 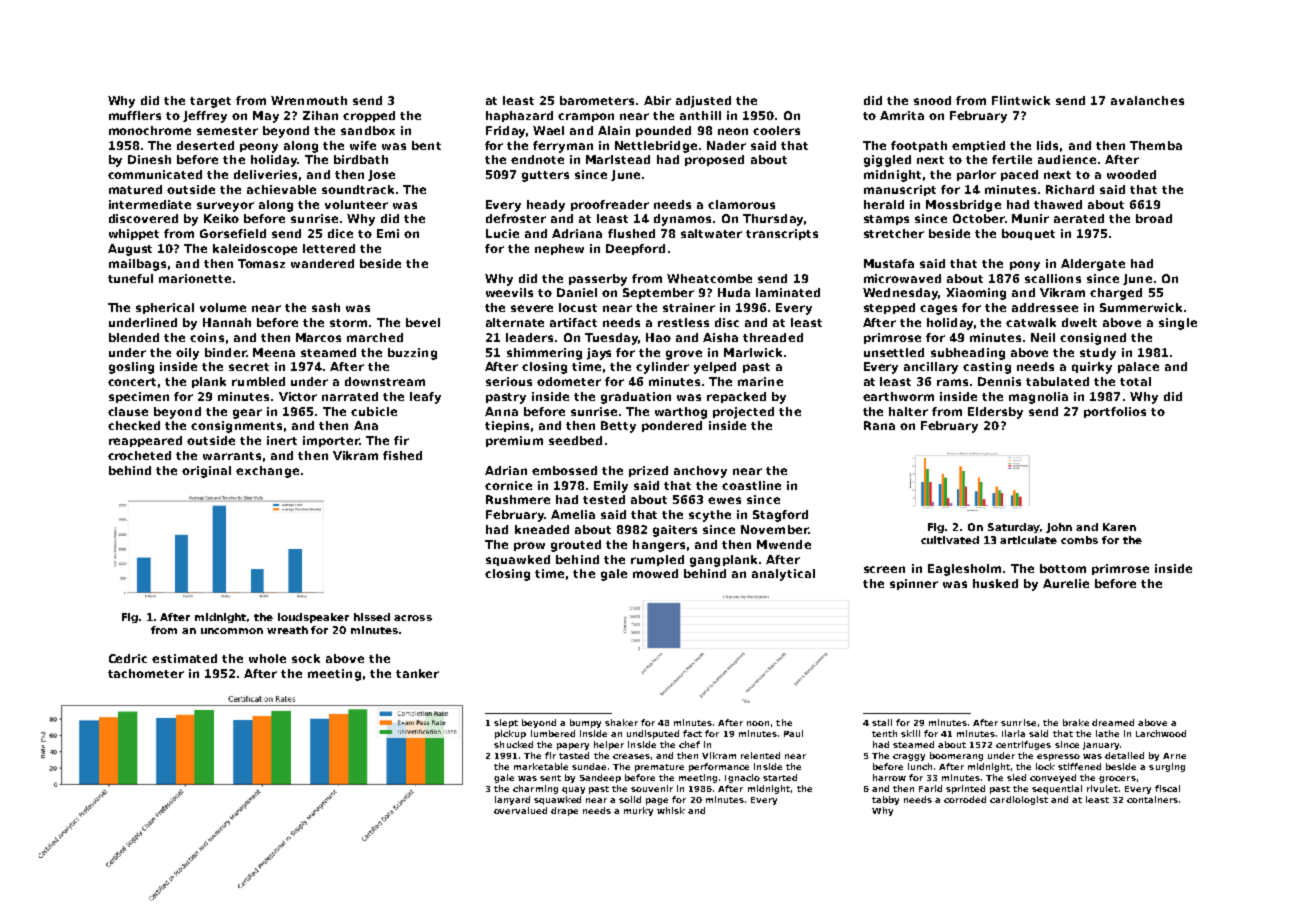 What do you see at coordinates (520, 810) in the screenshot?
I see `overvalued` at bounding box center [520, 810].
